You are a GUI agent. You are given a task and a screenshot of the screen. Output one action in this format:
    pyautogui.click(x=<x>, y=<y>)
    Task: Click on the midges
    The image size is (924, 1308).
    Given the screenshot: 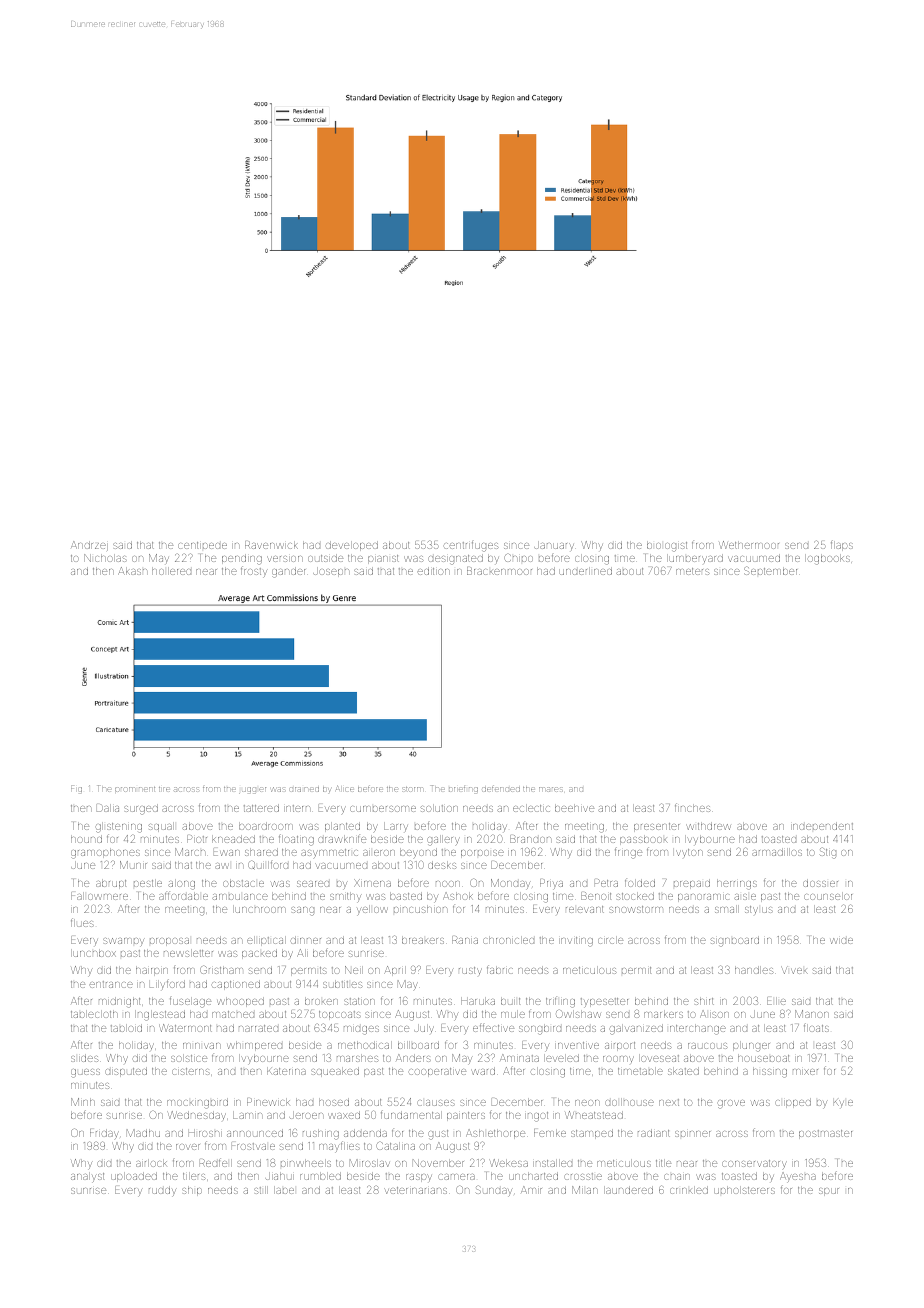 What is the action you would take?
    pyautogui.click(x=361, y=1030)
